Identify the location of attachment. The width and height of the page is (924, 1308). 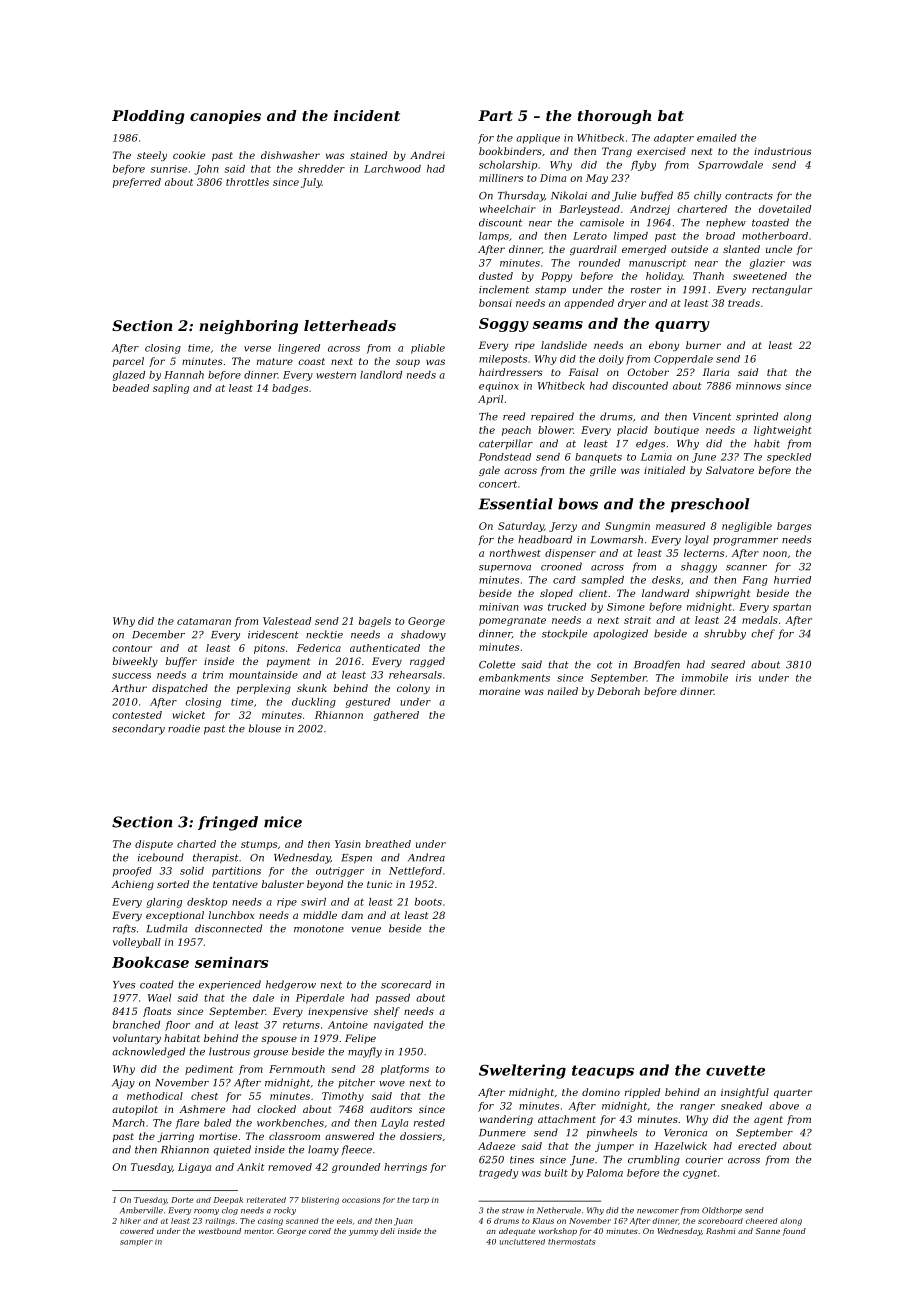
(567, 1119).
